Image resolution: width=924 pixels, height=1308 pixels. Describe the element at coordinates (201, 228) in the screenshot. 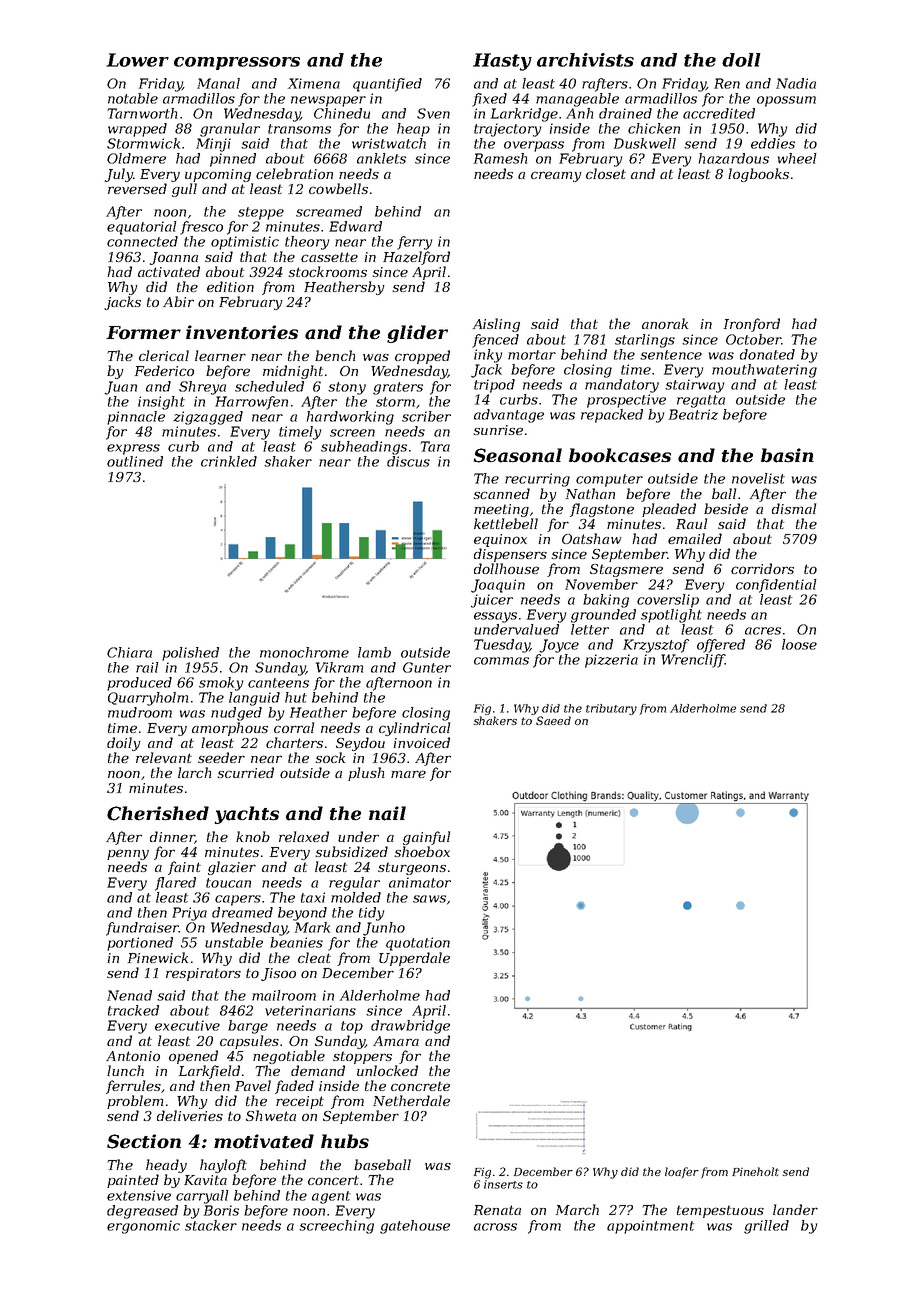

I see `fresco` at that location.
